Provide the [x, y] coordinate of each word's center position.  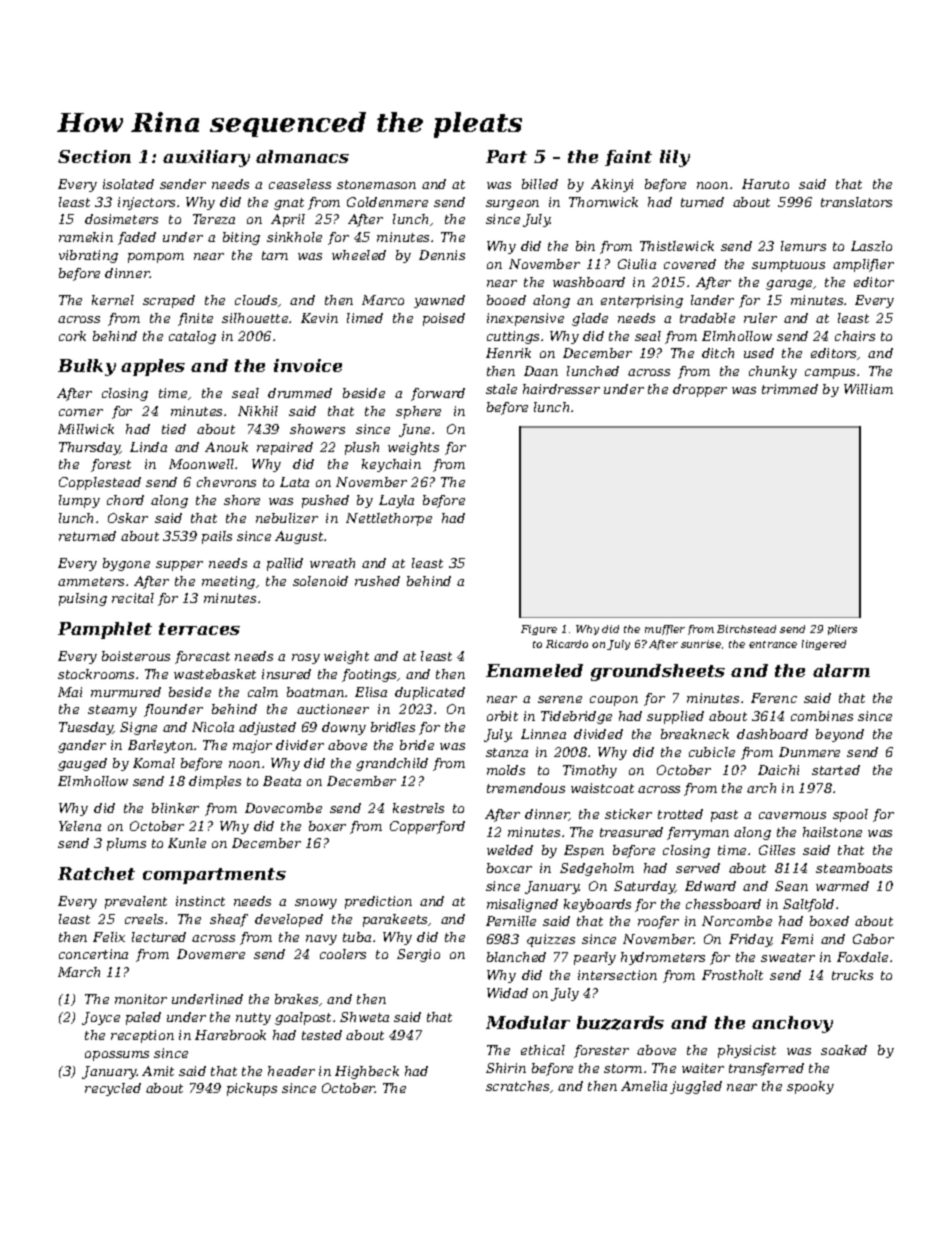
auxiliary [206, 158]
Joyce [101, 1018]
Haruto [765, 184]
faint [628, 158]
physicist [747, 1051]
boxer [327, 826]
